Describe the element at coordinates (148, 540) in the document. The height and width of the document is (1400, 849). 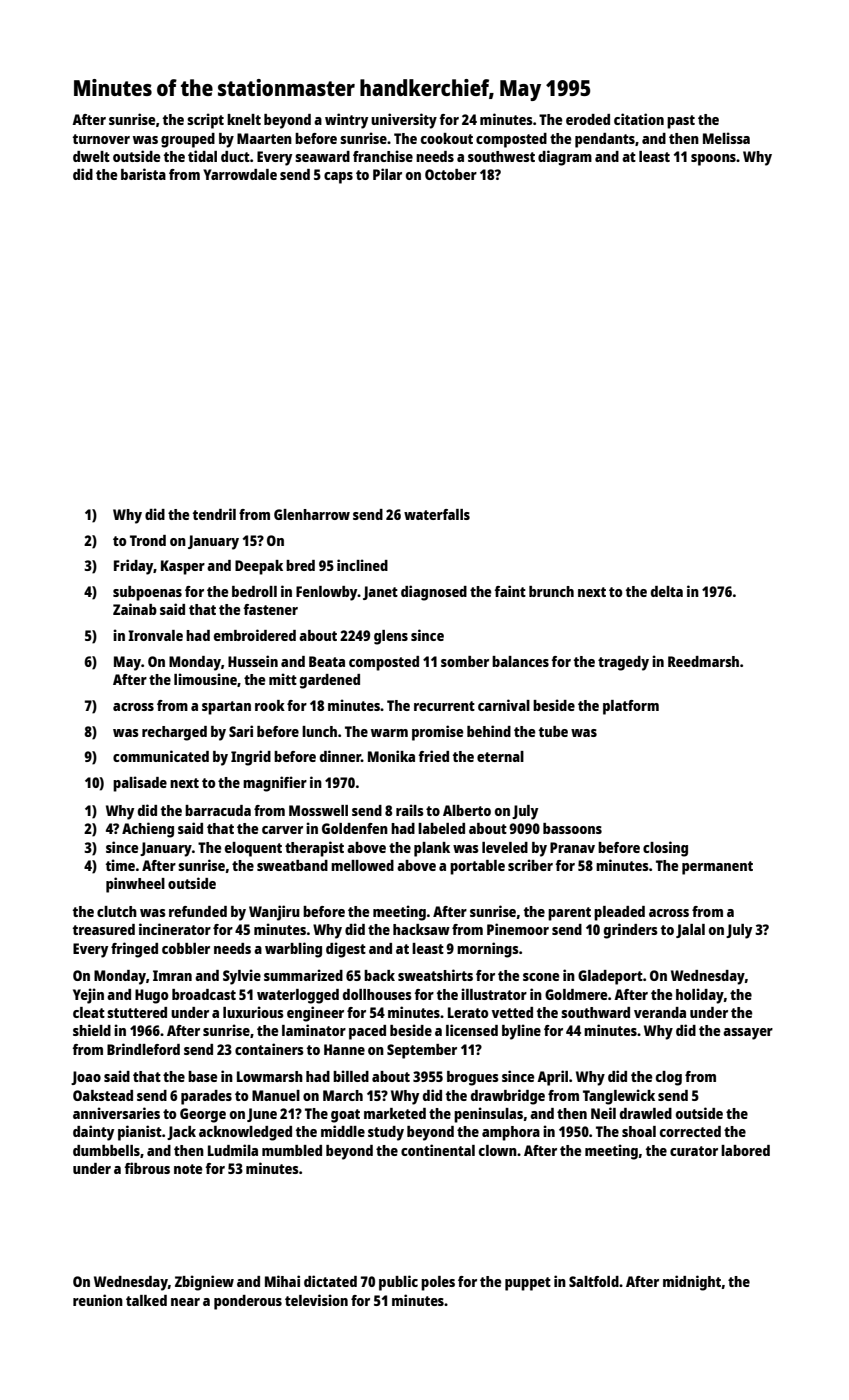
I see `Trond` at that location.
